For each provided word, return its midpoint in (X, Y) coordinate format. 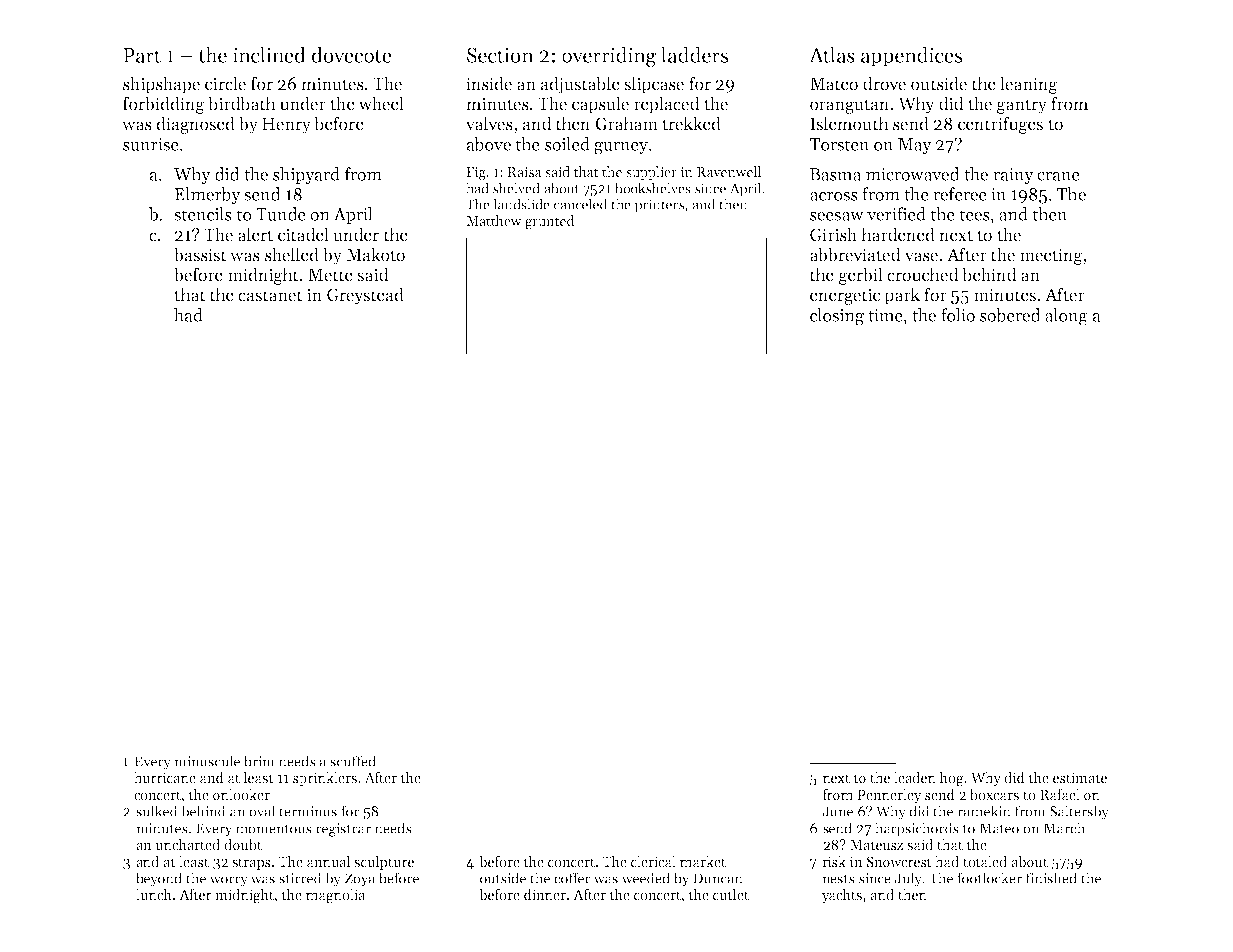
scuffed (353, 761)
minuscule (207, 761)
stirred (300, 878)
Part (142, 55)
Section (500, 55)
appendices (911, 56)
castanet (270, 296)
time (885, 315)
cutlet (731, 894)
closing (837, 317)
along (1066, 317)
